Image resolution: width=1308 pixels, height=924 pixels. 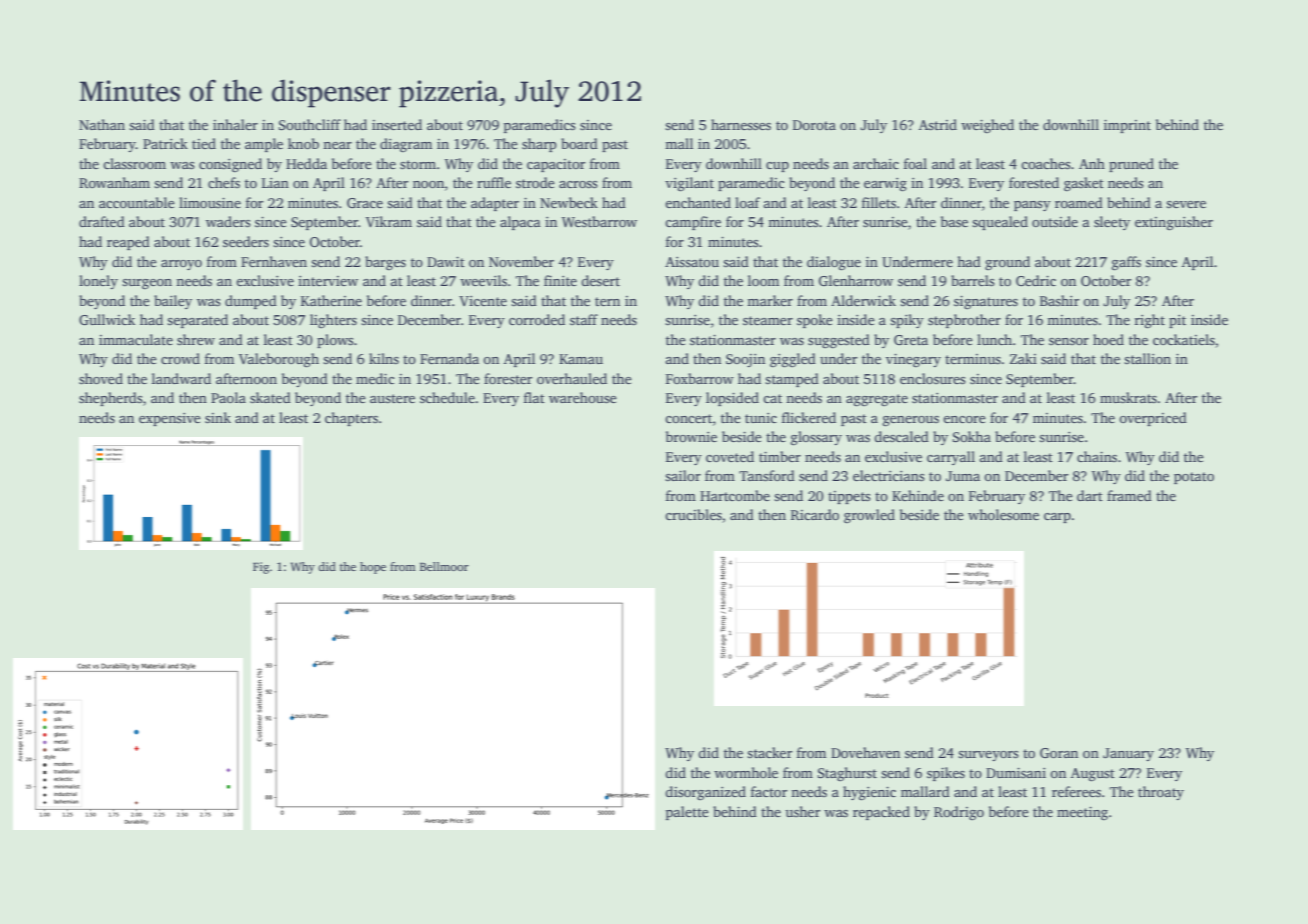 I want to click on sailor, so click(x=683, y=475).
